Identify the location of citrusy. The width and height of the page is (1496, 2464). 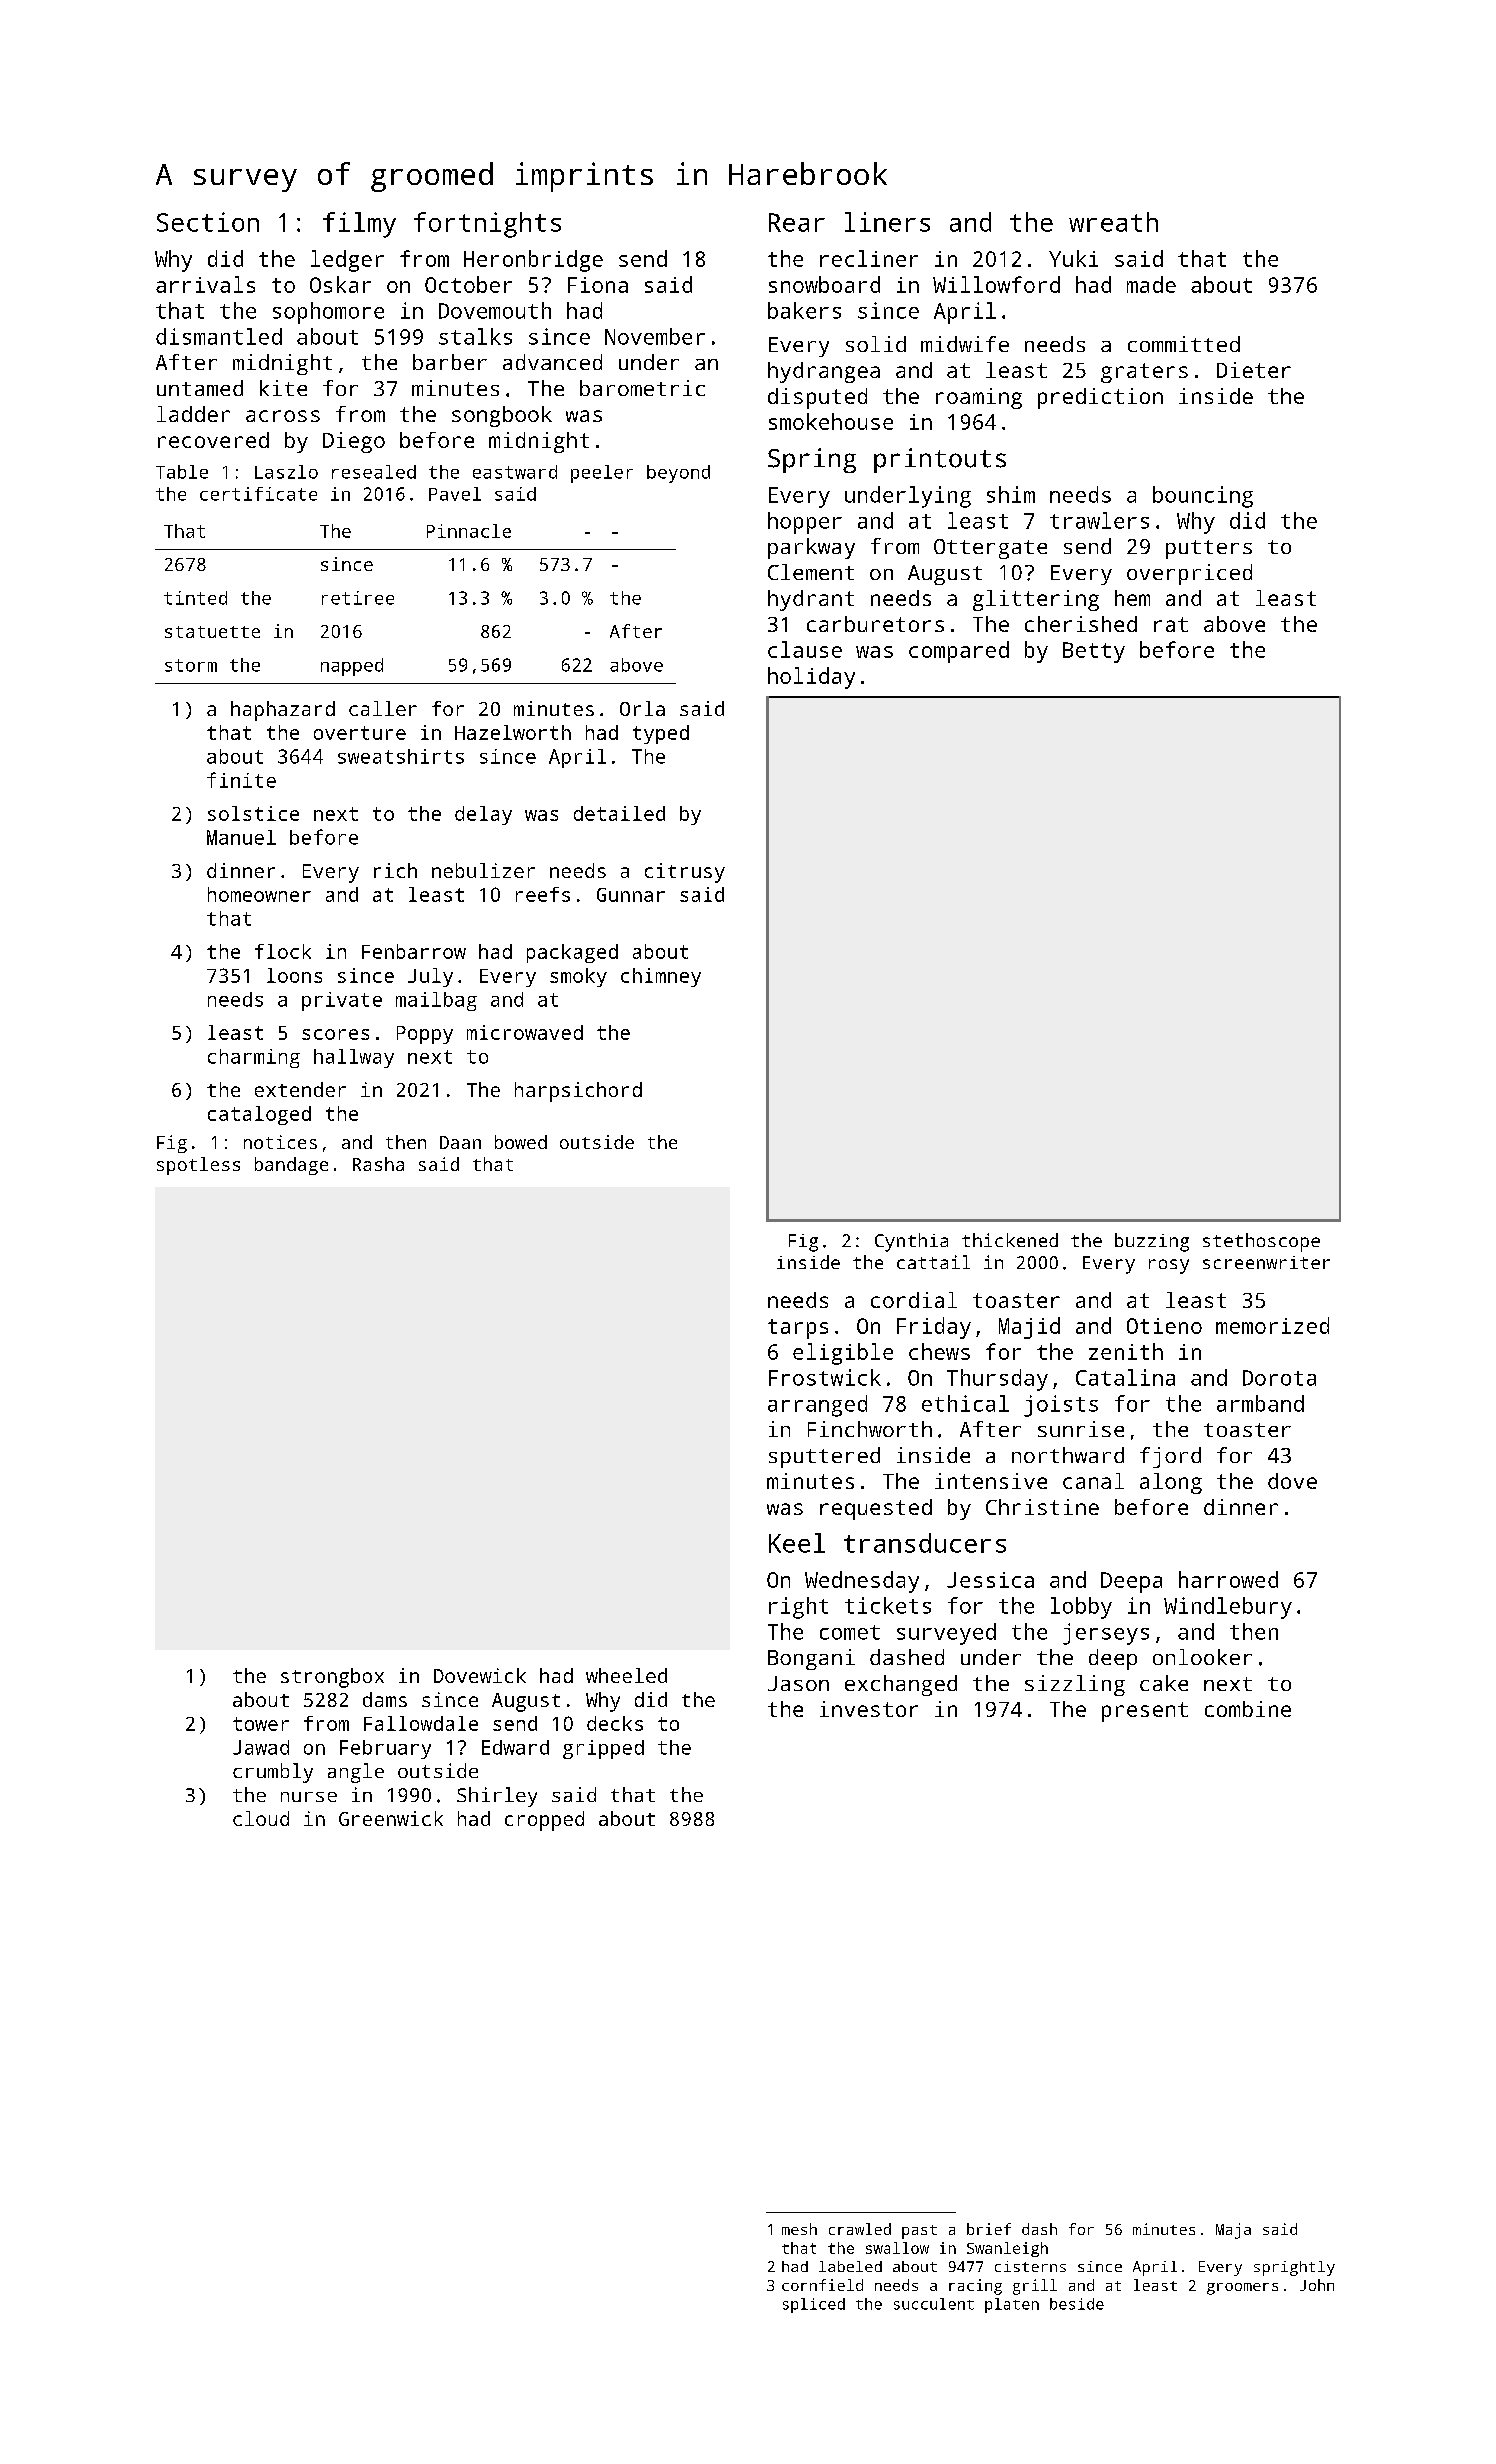
(685, 873).
